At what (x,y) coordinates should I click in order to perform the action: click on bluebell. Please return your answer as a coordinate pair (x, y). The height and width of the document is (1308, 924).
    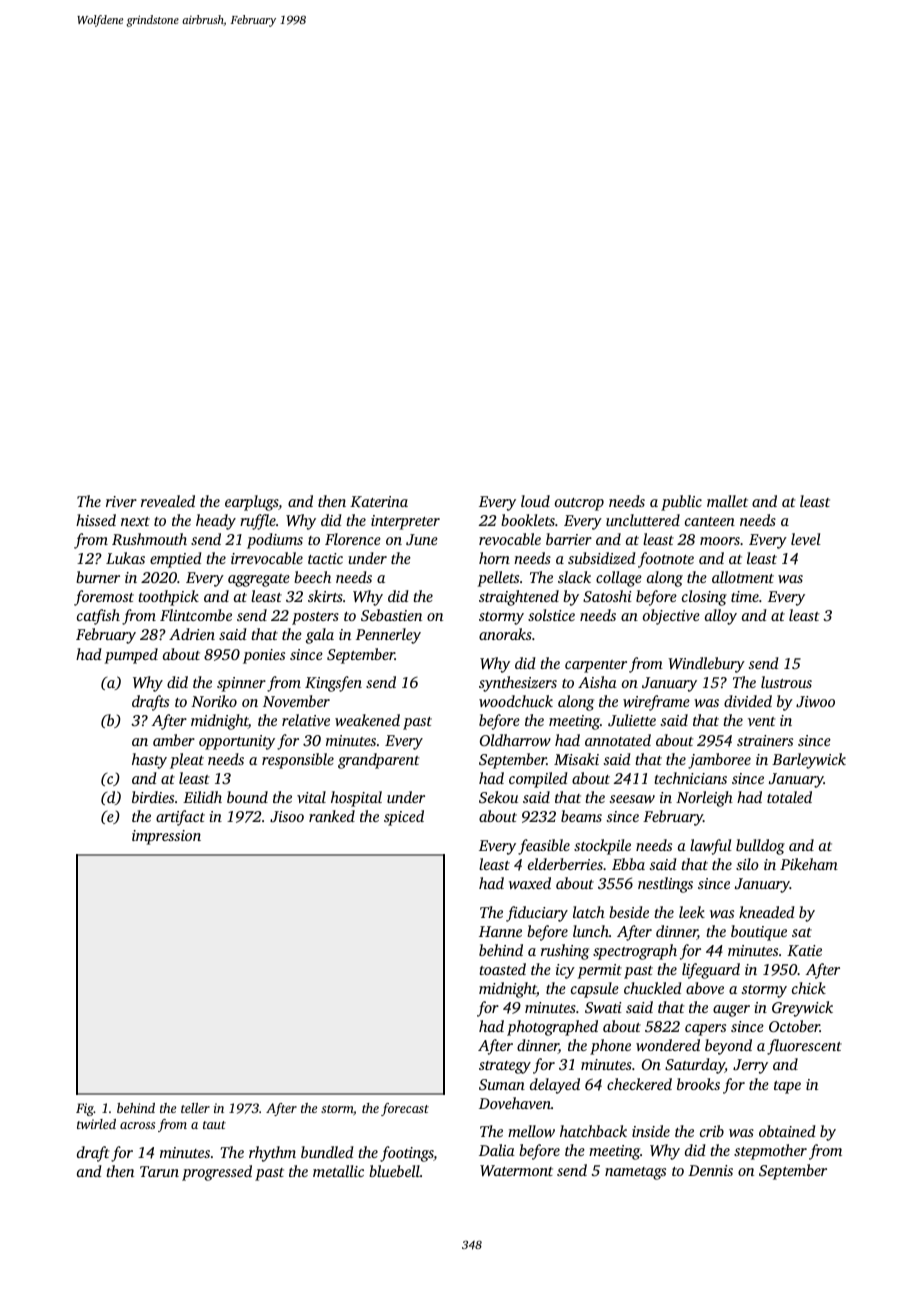
    Looking at the image, I should click on (394, 1171).
